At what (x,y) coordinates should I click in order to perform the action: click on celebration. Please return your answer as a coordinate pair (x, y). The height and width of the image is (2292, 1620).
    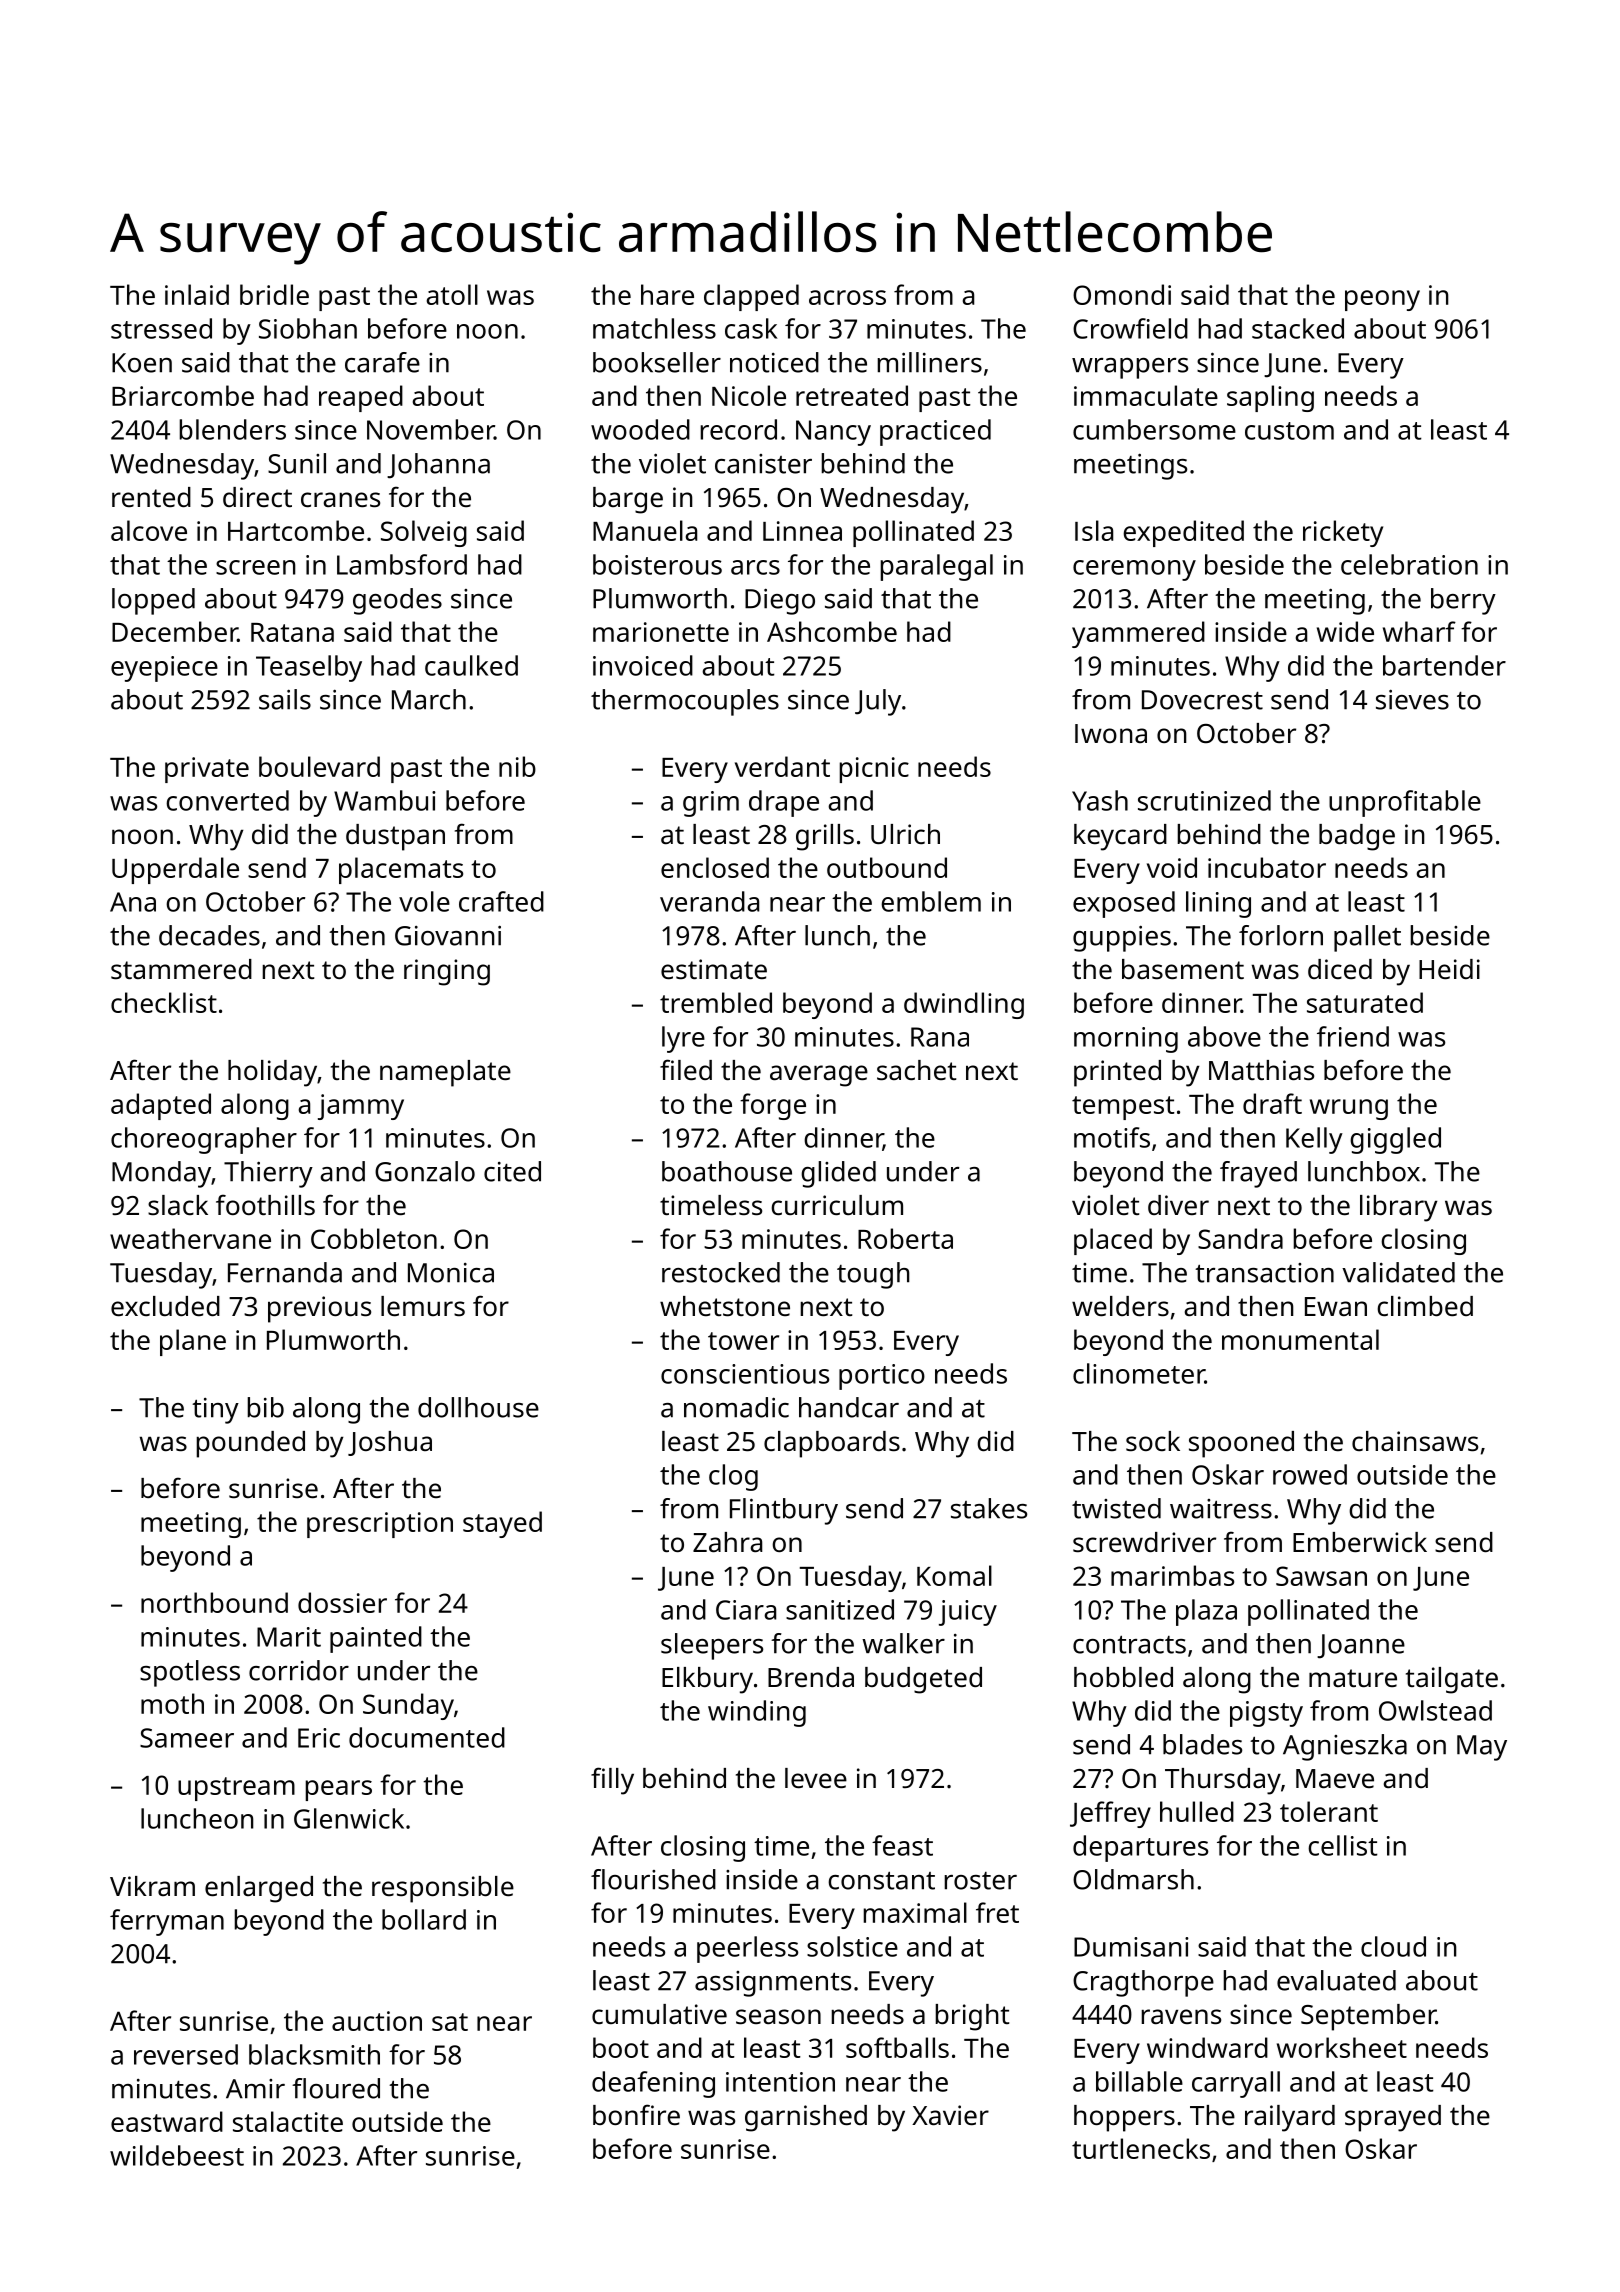
    Looking at the image, I should click on (1409, 564).
